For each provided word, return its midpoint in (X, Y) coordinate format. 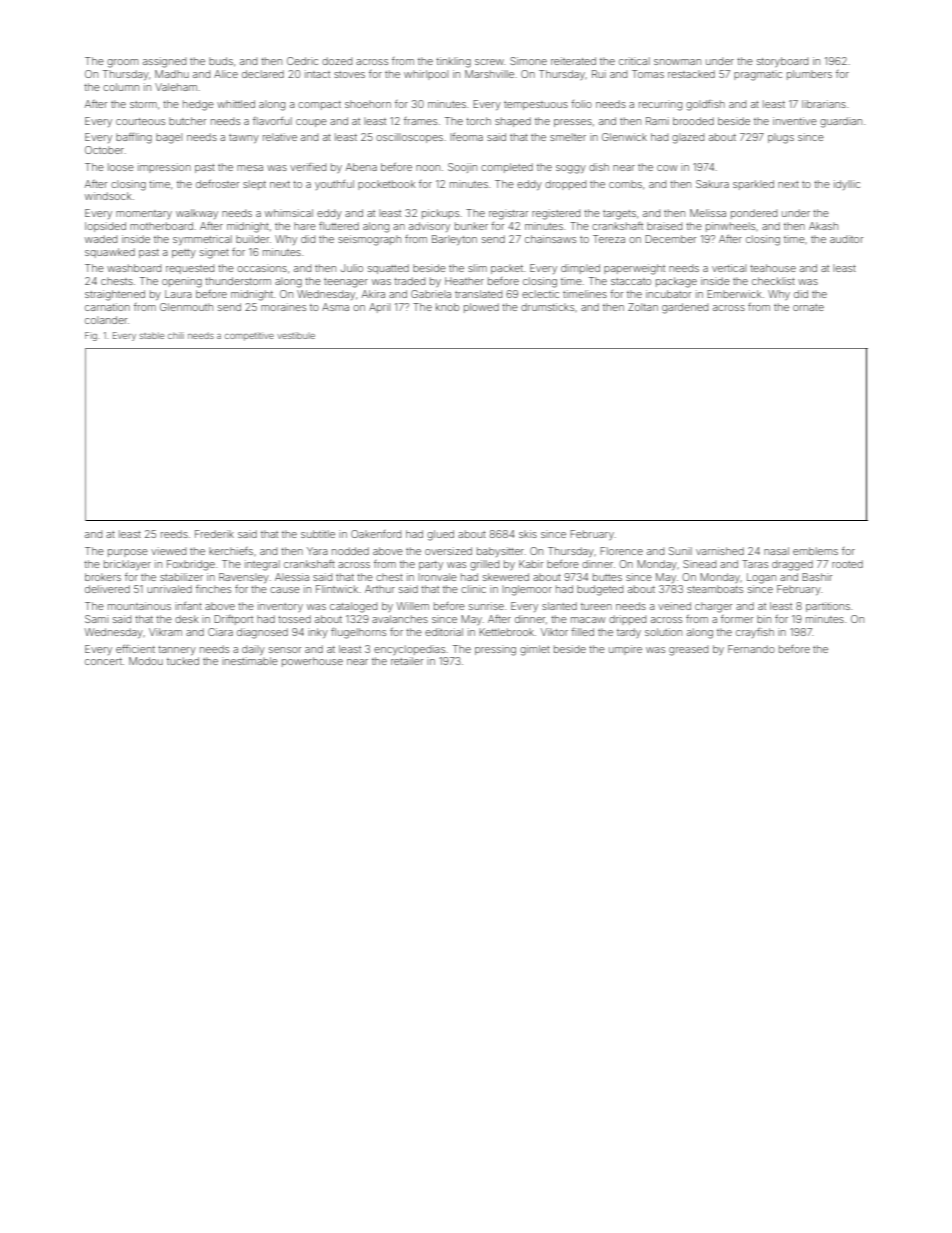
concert (103, 661)
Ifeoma (466, 137)
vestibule (296, 335)
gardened (685, 308)
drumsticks (547, 307)
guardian (841, 122)
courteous (140, 121)
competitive (249, 336)
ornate (808, 307)
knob (447, 307)
